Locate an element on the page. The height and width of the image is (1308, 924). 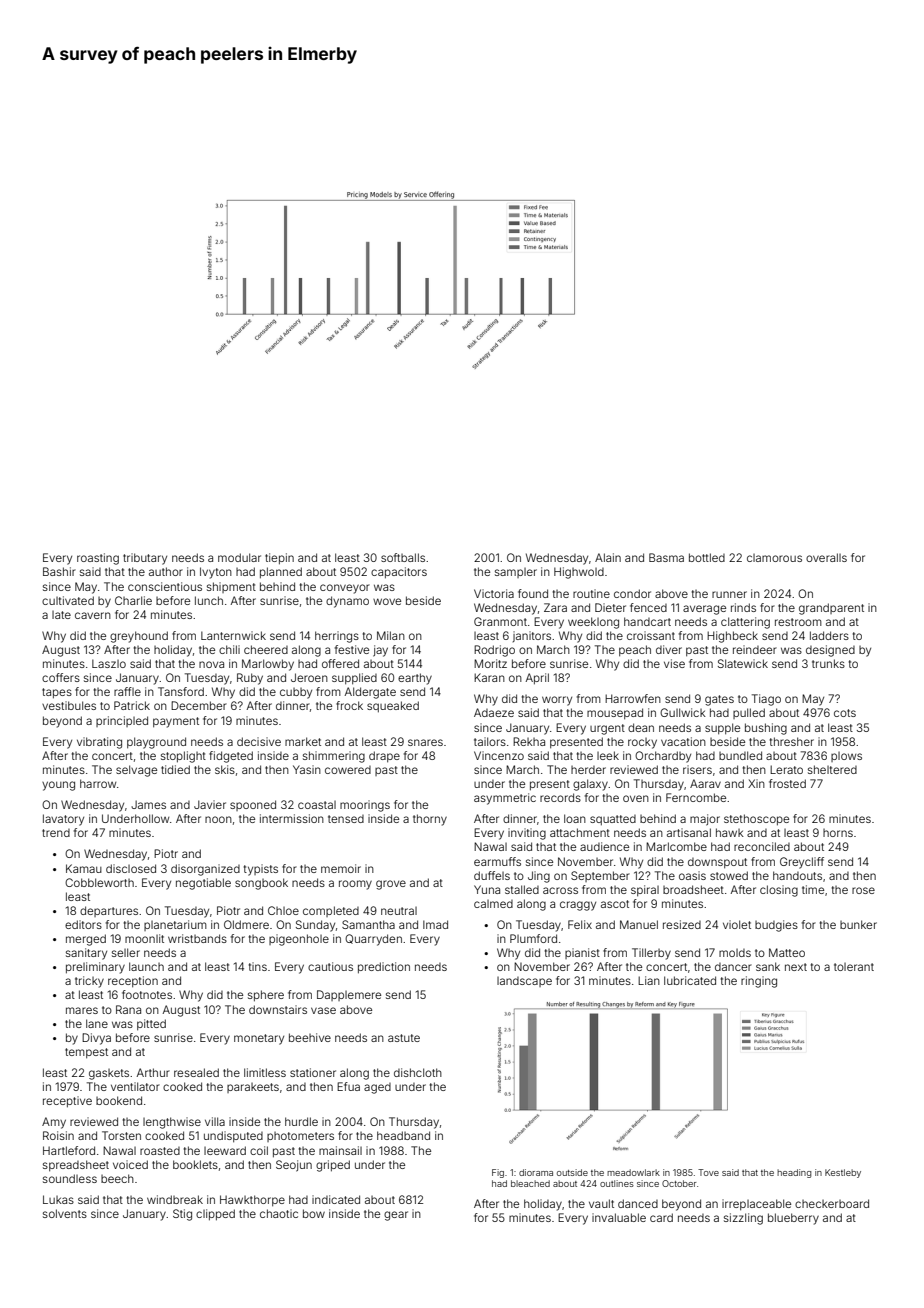
clamorous is located at coordinates (774, 558).
